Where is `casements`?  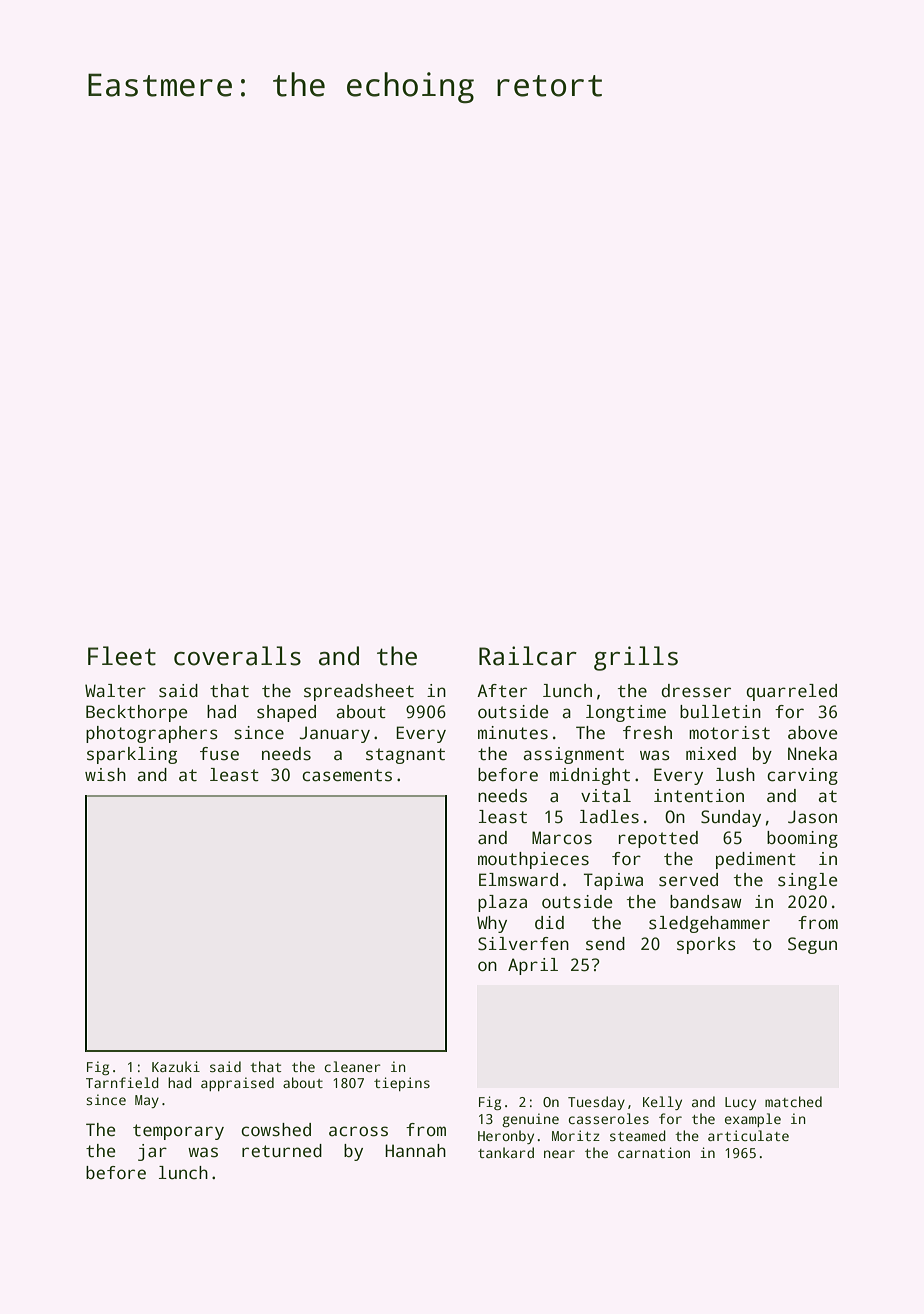
casements is located at coordinates (347, 775).
